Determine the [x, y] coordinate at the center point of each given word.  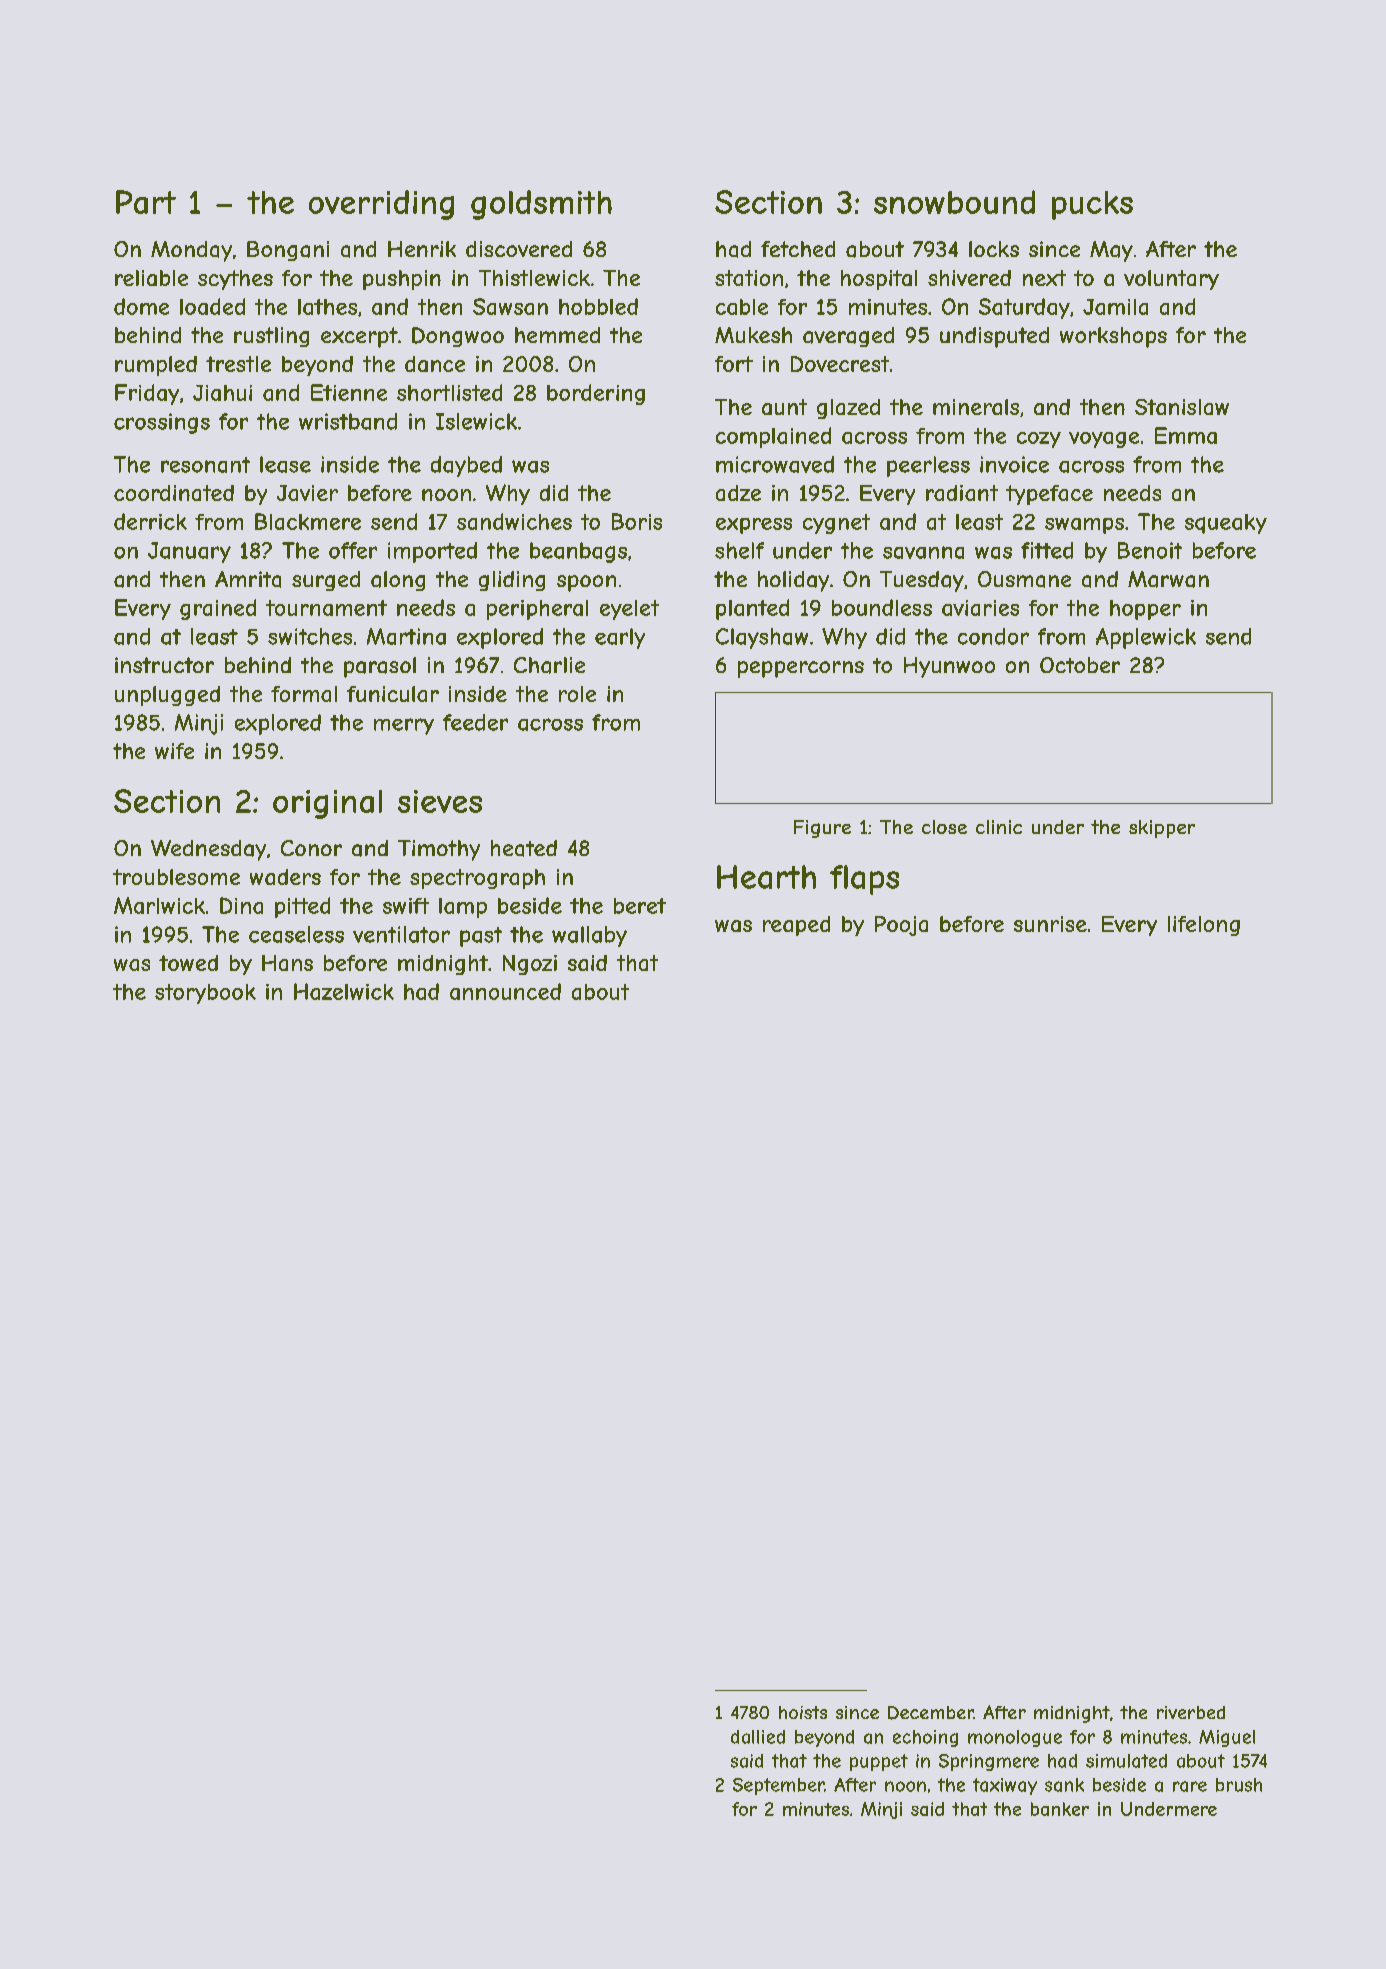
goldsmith [541, 205]
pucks [1092, 205]
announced [505, 991]
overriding [381, 205]
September [779, 1786]
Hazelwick [344, 991]
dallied [758, 1737]
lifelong [1204, 926]
